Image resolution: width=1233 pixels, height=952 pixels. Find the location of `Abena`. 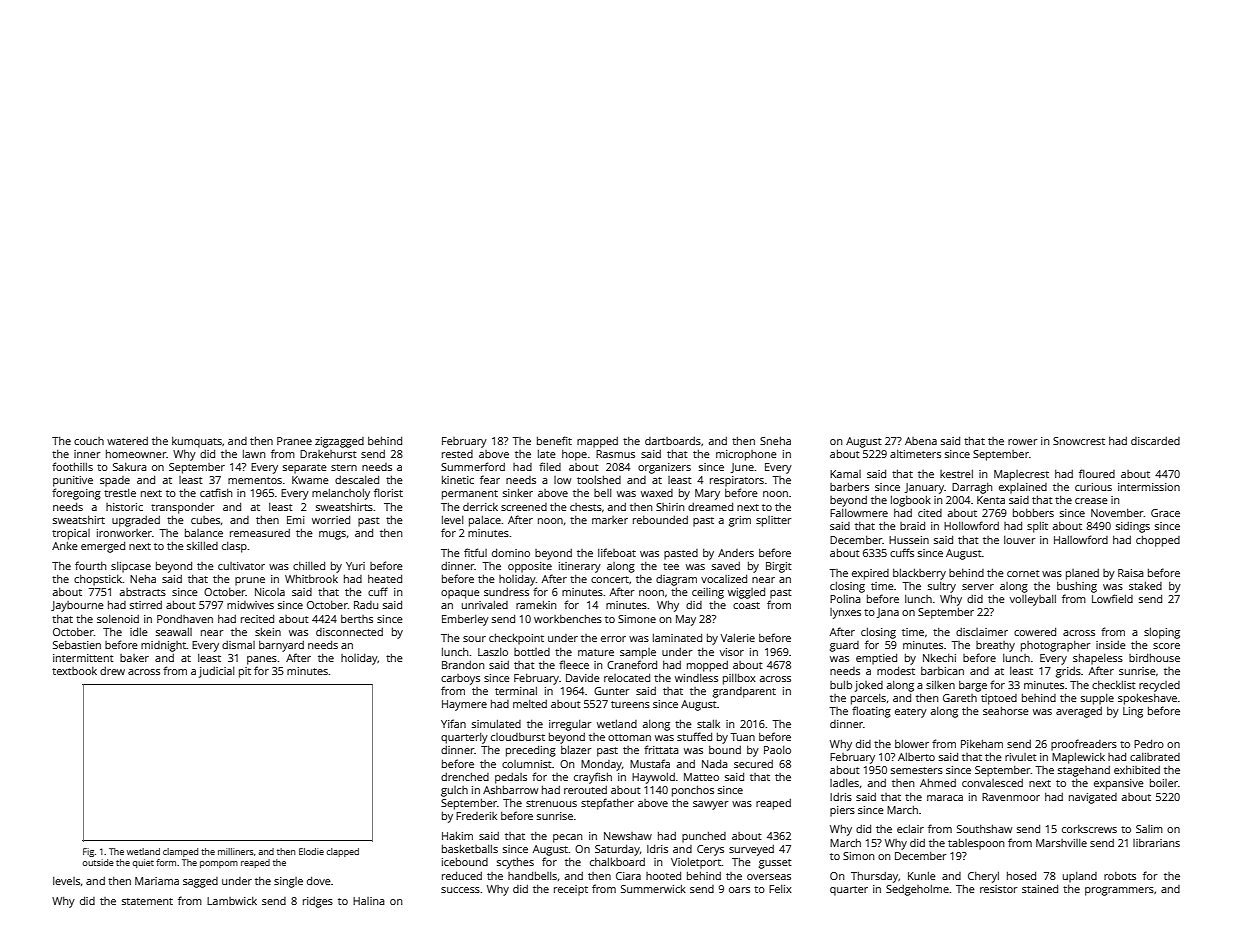

Abena is located at coordinates (921, 441).
